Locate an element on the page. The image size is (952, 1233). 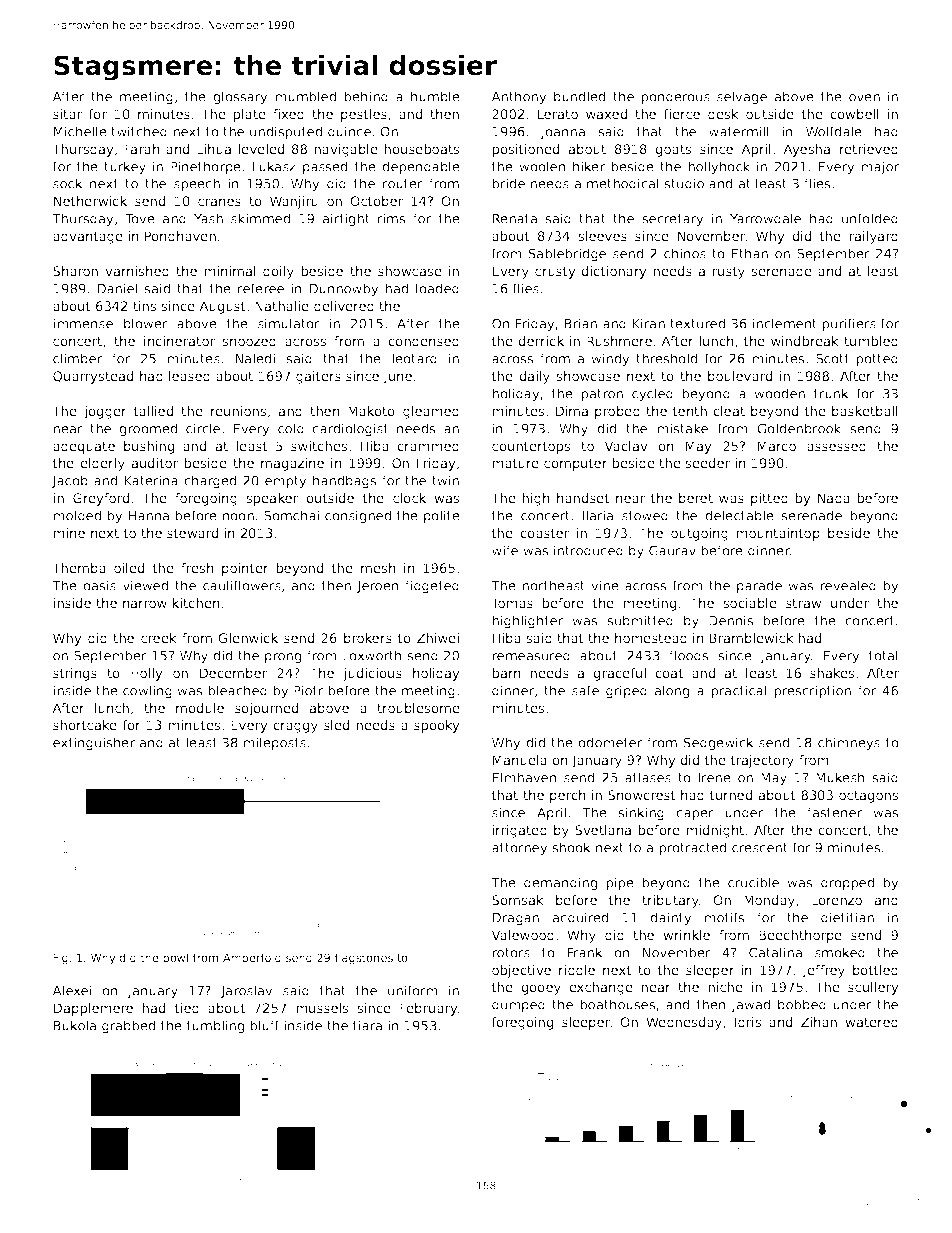
judicious is located at coordinates (373, 674).
